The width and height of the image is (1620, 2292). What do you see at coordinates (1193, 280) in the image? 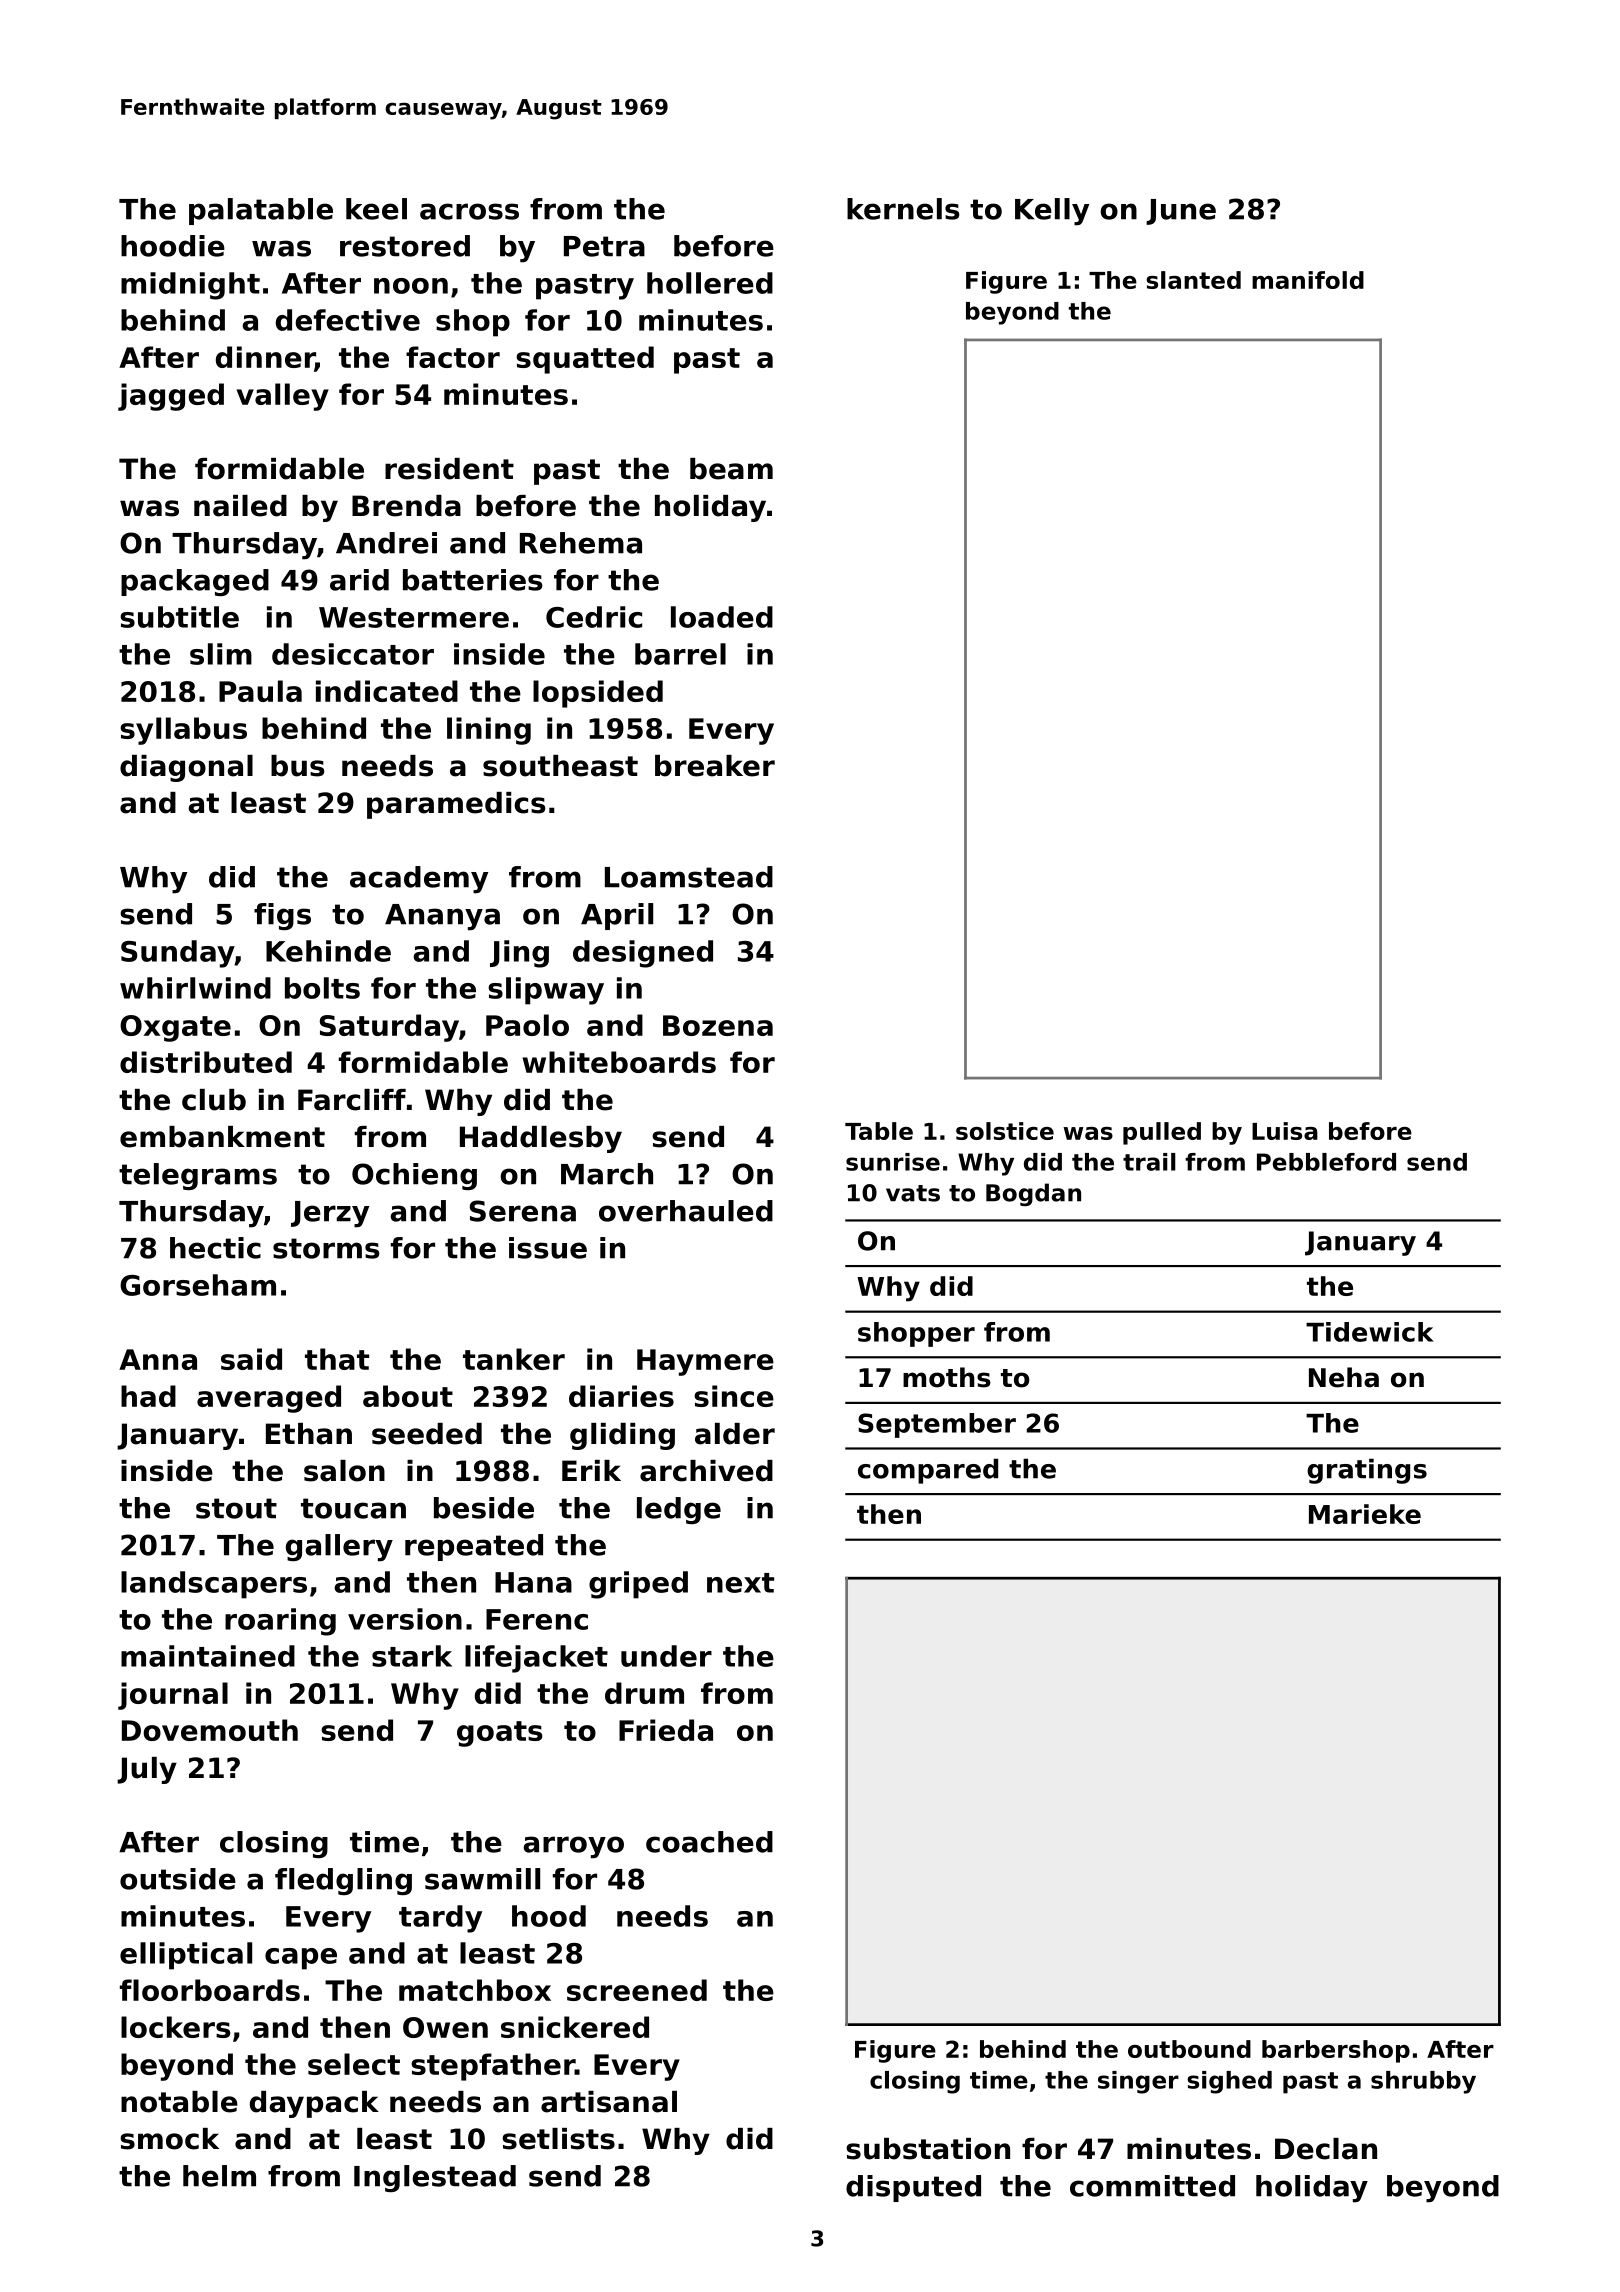
I see `slanted` at bounding box center [1193, 280].
